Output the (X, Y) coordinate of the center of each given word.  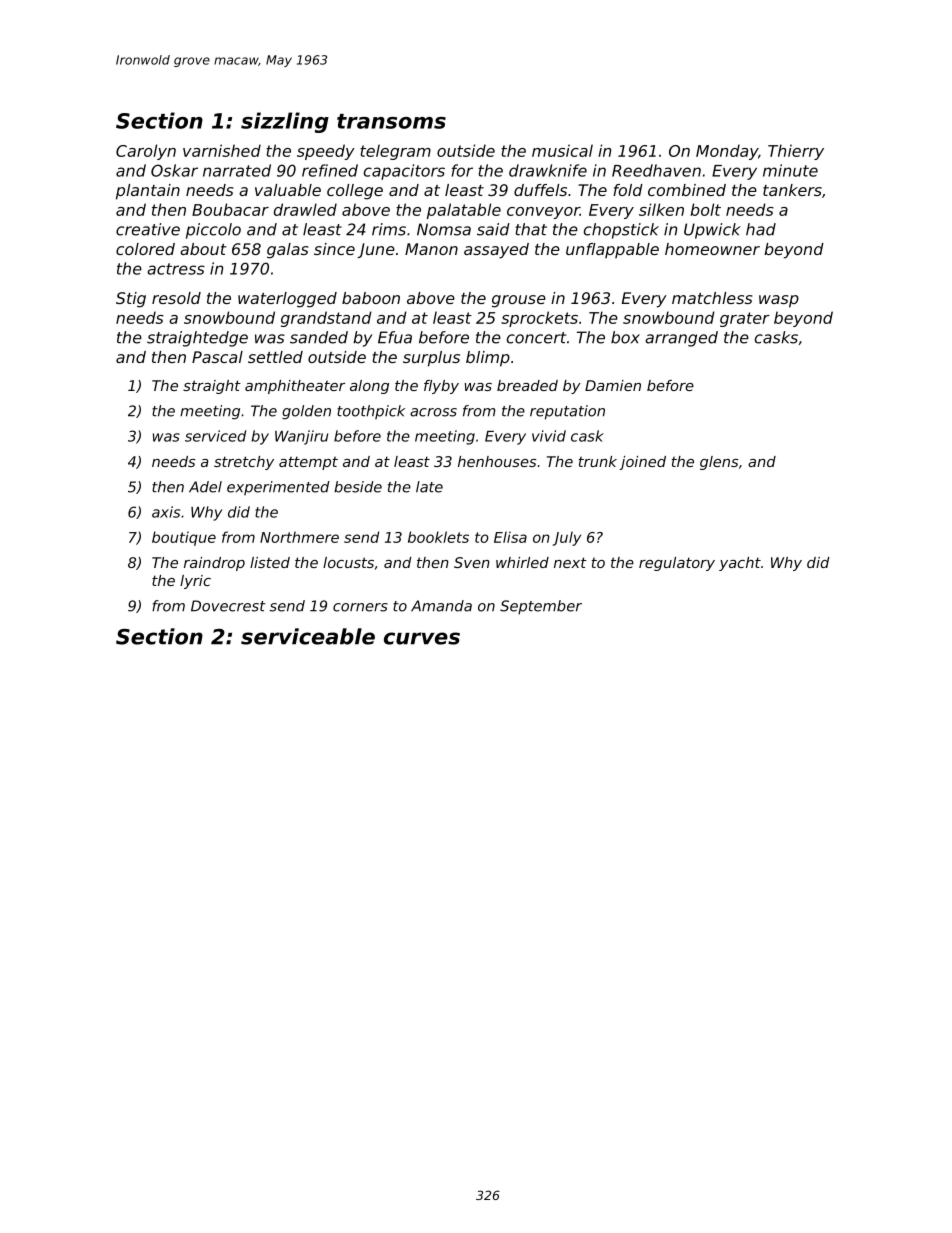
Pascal (217, 357)
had (761, 229)
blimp (488, 359)
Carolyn (146, 152)
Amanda (441, 606)
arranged (681, 339)
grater (745, 319)
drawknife (548, 170)
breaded (527, 385)
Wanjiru (301, 437)
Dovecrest (228, 606)
